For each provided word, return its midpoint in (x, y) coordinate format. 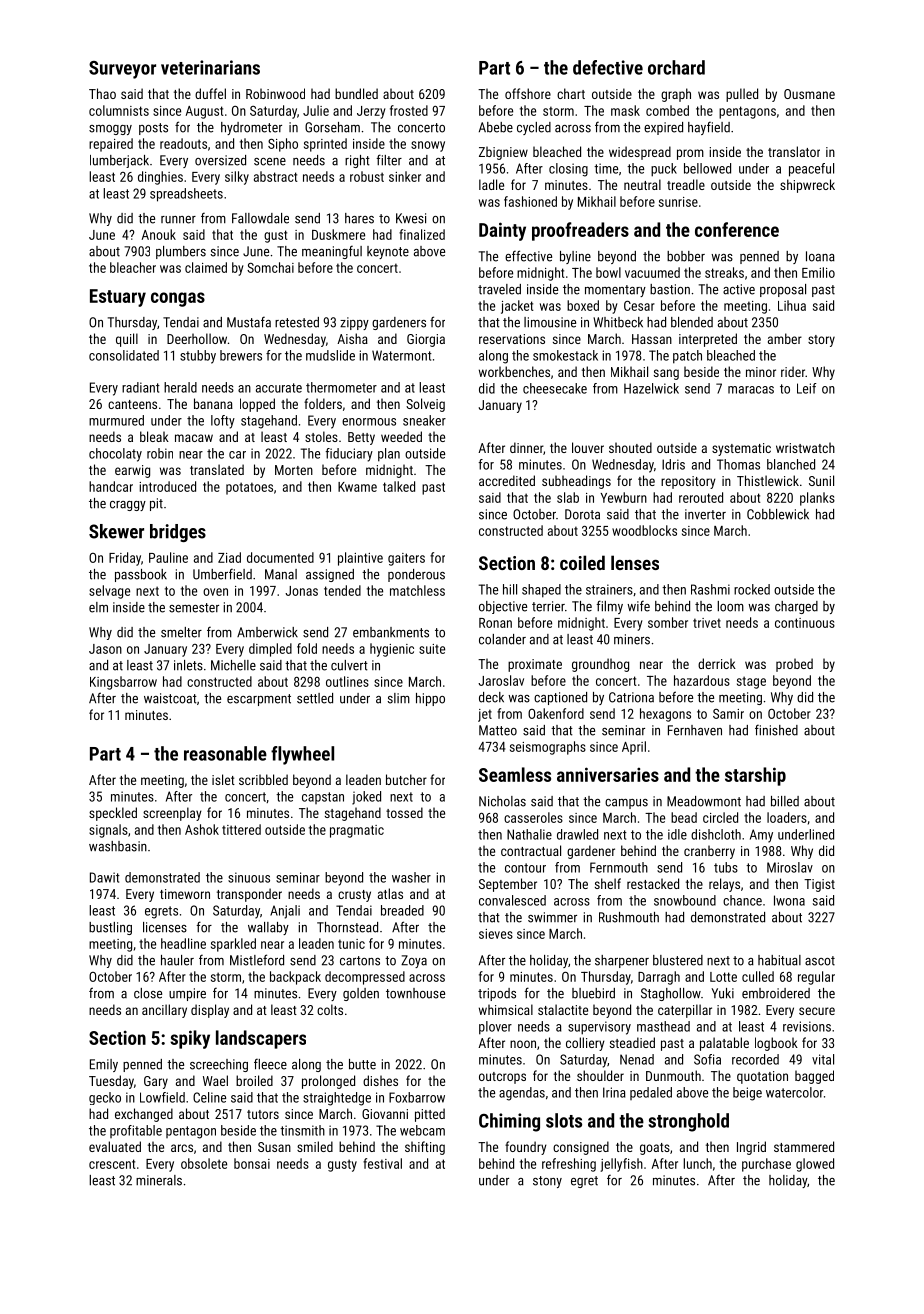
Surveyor (122, 70)
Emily (104, 1065)
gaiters (406, 559)
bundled (356, 93)
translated (217, 469)
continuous (805, 623)
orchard (676, 67)
